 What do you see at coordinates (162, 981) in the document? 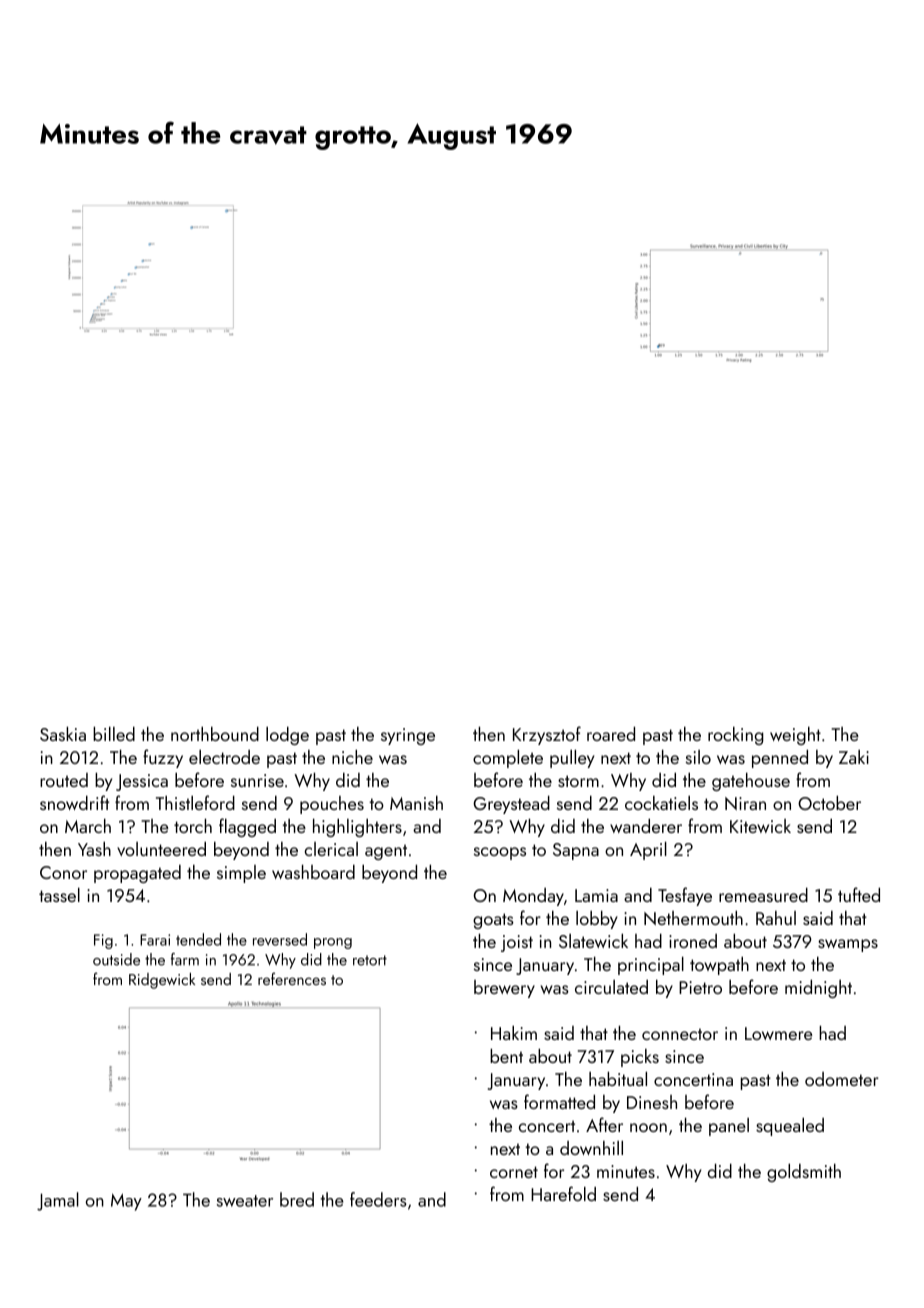
I see `Ridgewick` at bounding box center [162, 981].
